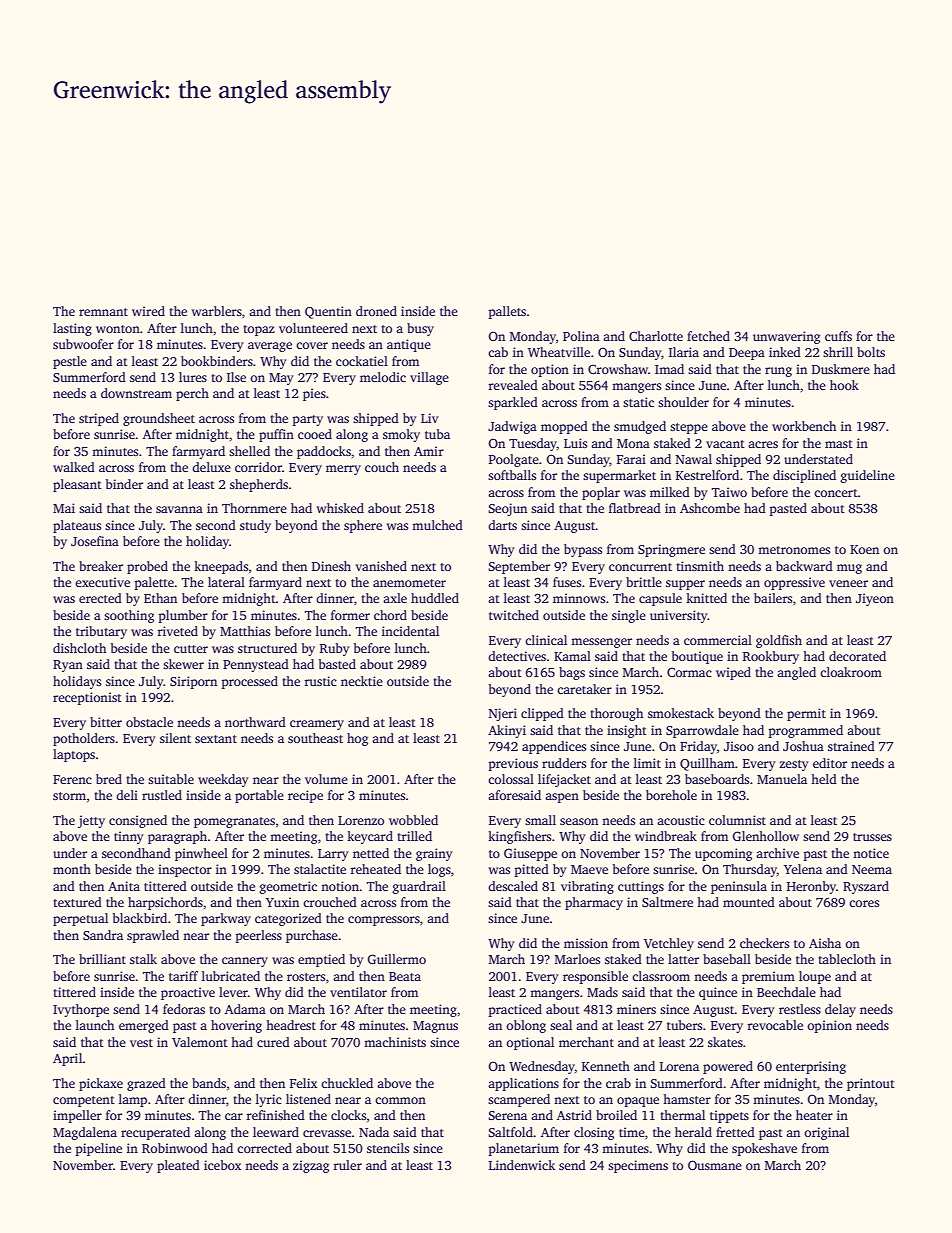  I want to click on September, so click(519, 567).
